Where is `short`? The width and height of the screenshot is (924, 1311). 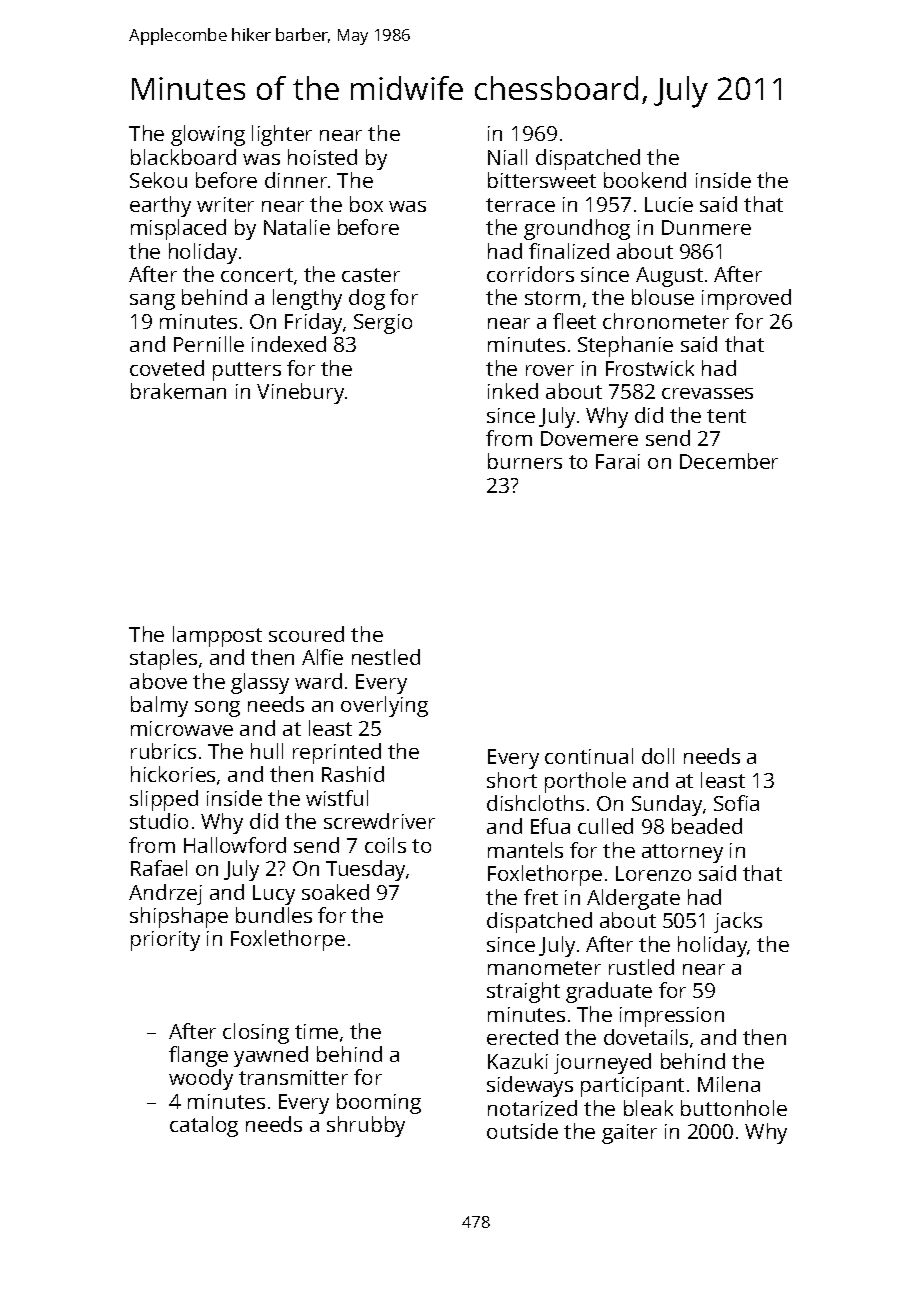
short is located at coordinates (512, 780).
